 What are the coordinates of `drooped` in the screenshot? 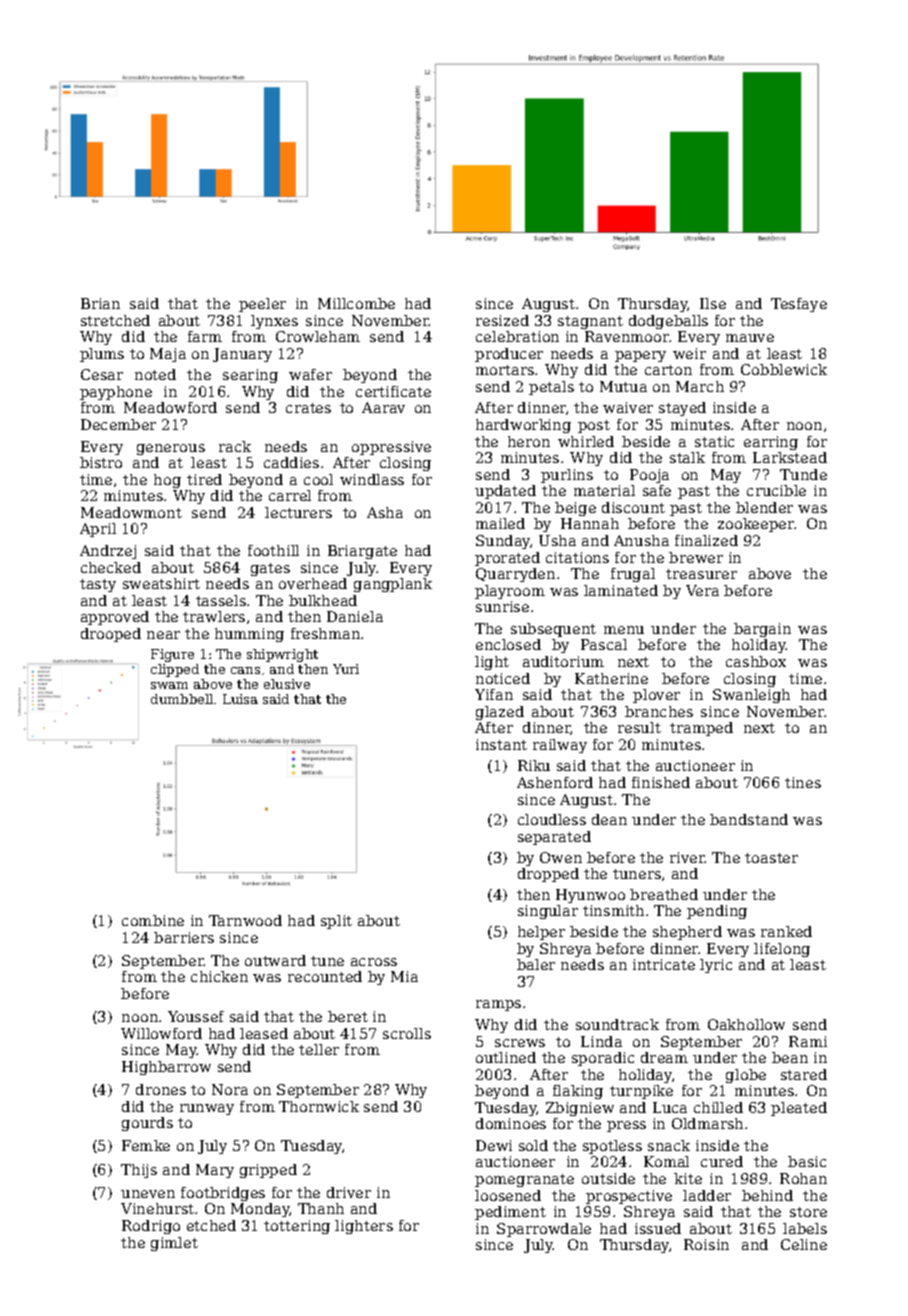 It's located at (111, 635).
